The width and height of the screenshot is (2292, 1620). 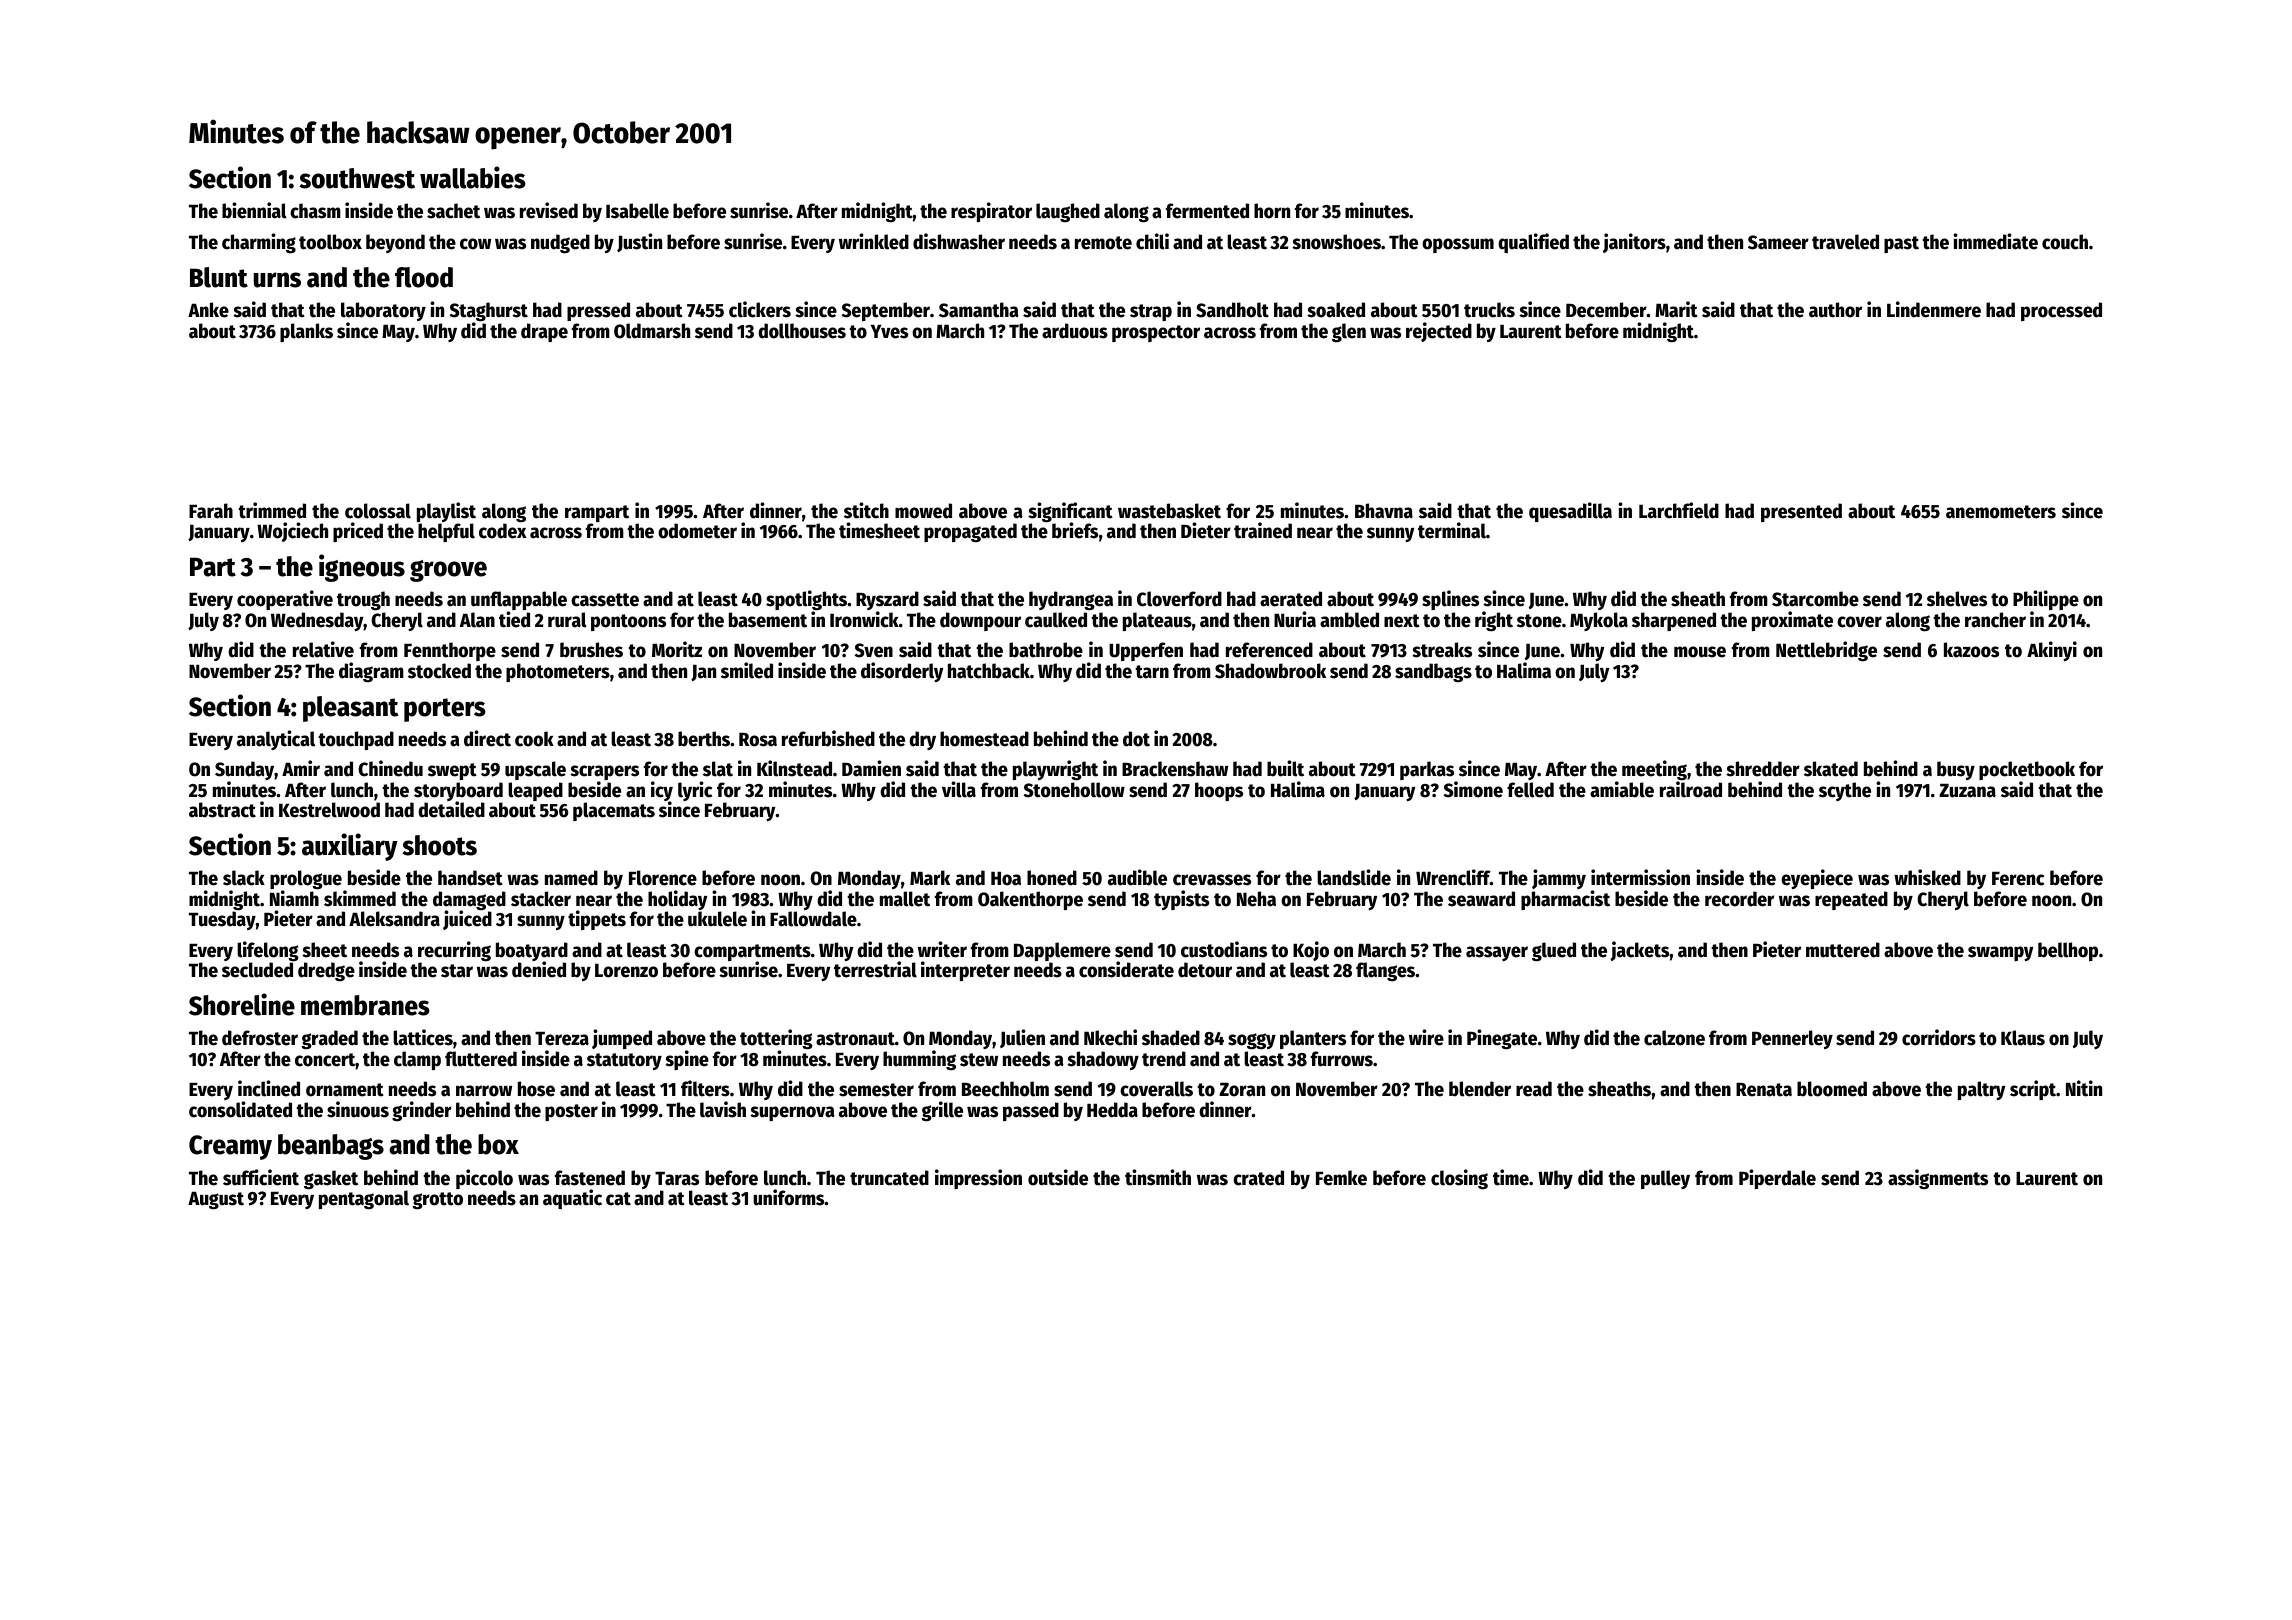 I want to click on Simone, so click(x=1473, y=789).
